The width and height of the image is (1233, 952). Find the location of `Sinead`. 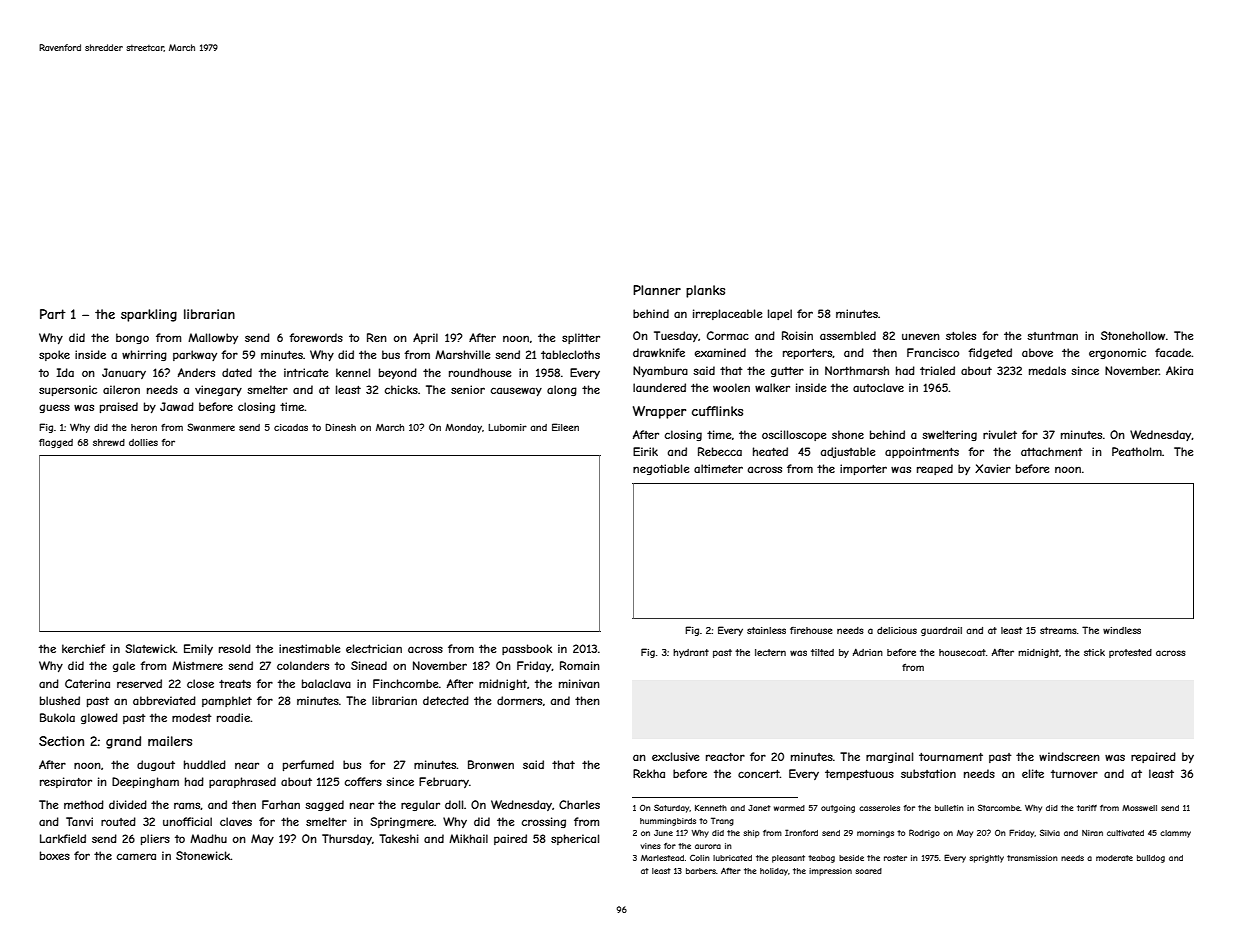

Sinead is located at coordinates (369, 665).
